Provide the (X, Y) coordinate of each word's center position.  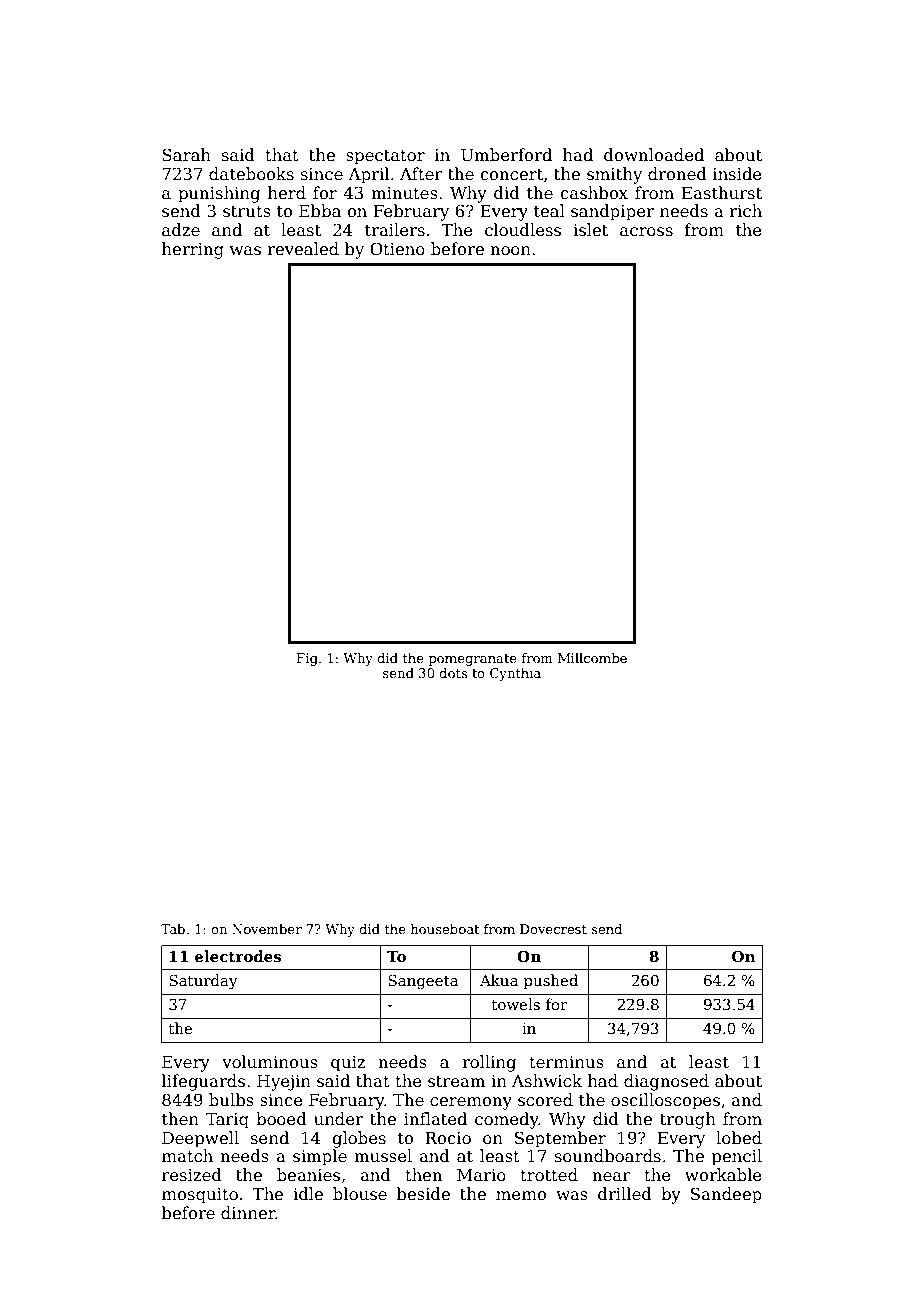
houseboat (445, 929)
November (267, 929)
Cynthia (515, 674)
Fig (307, 659)
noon (510, 251)
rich (745, 211)
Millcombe (592, 658)
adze (181, 230)
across (646, 232)
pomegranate (473, 660)
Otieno (397, 249)
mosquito (200, 1196)
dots (453, 673)
